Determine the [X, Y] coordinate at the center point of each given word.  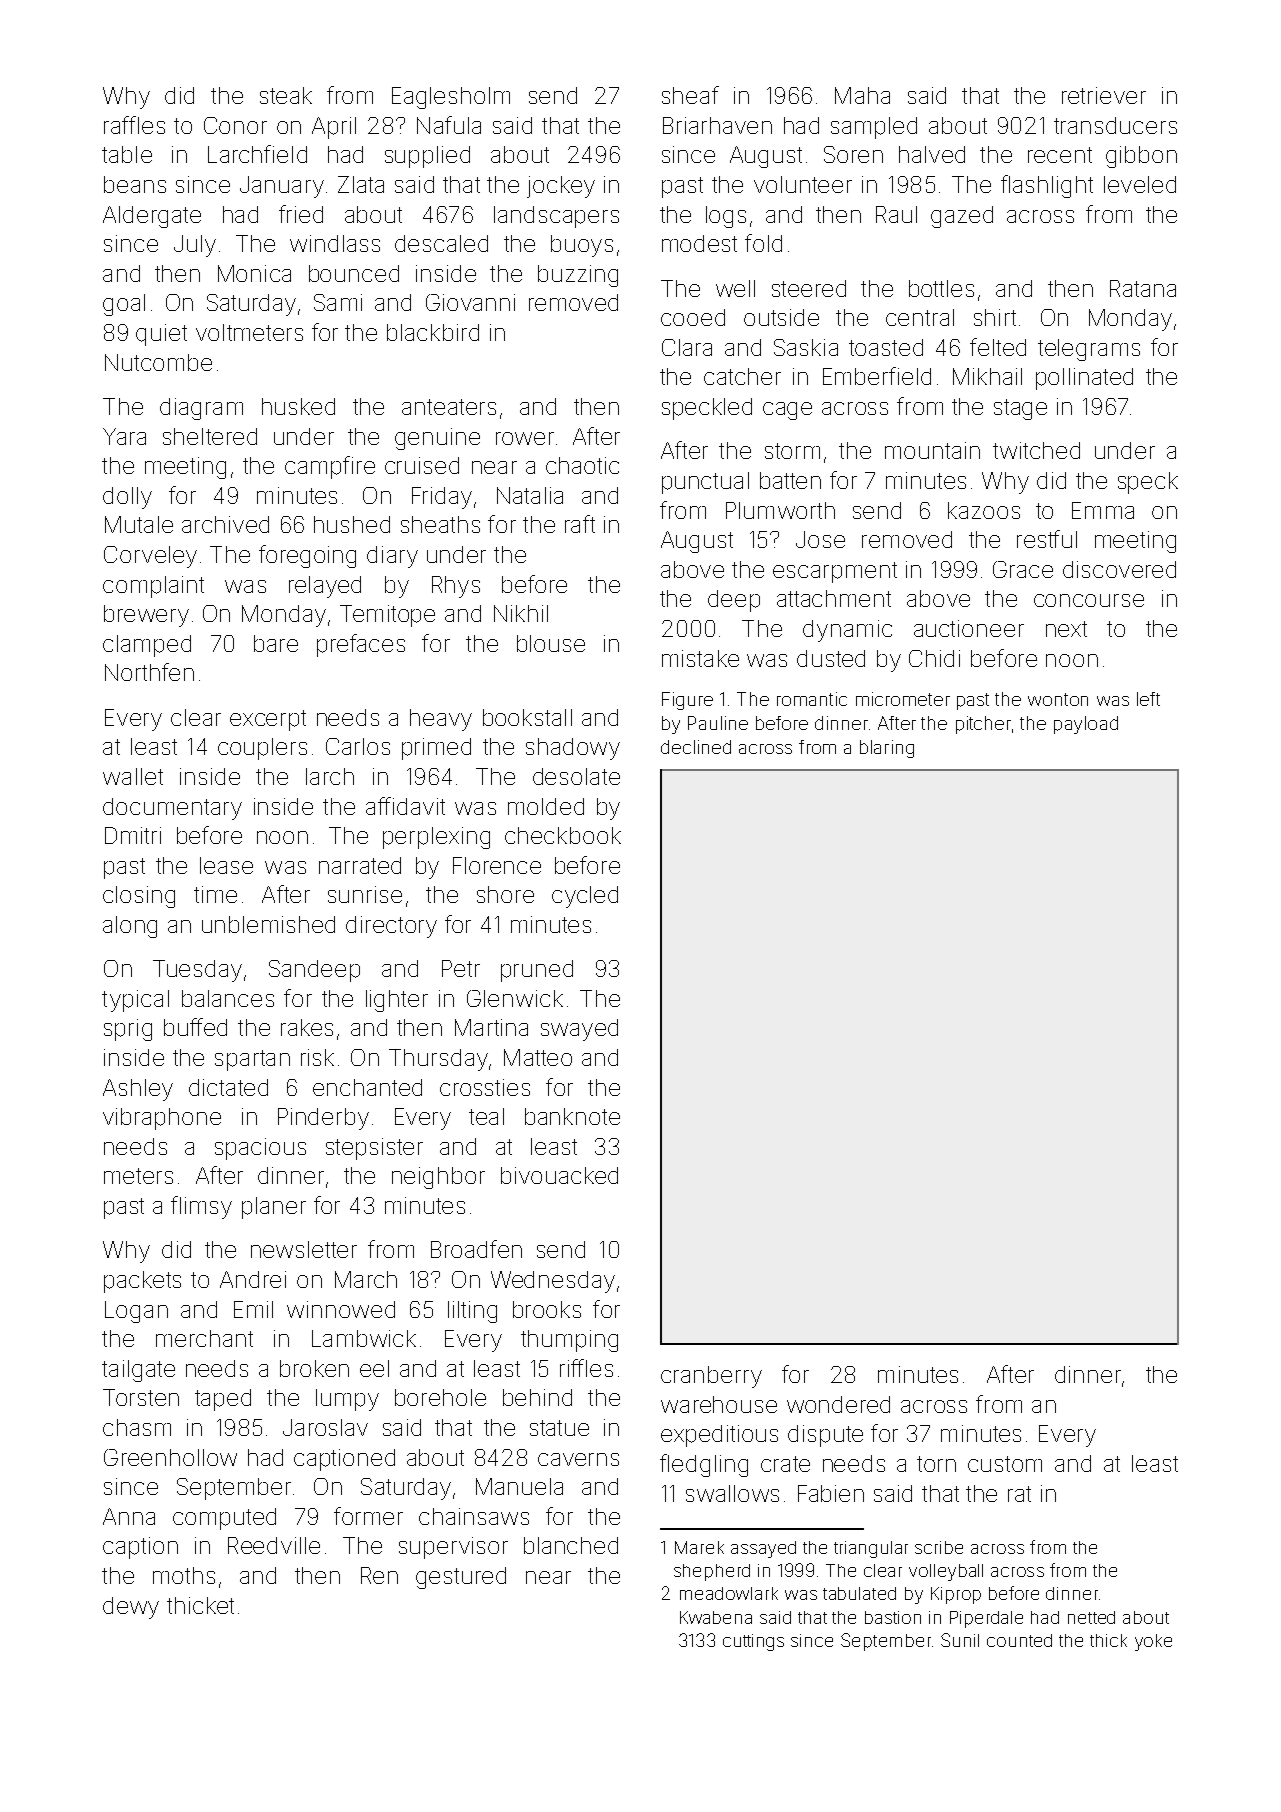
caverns [578, 1459]
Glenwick [515, 998]
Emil [253, 1309]
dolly [127, 498]
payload [1086, 725]
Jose [820, 539]
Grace [1023, 569]
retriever [1104, 95]
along [130, 927]
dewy [131, 1608]
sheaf [690, 95]
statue [559, 1428]
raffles [134, 125]
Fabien [831, 1493]
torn [936, 1464]
